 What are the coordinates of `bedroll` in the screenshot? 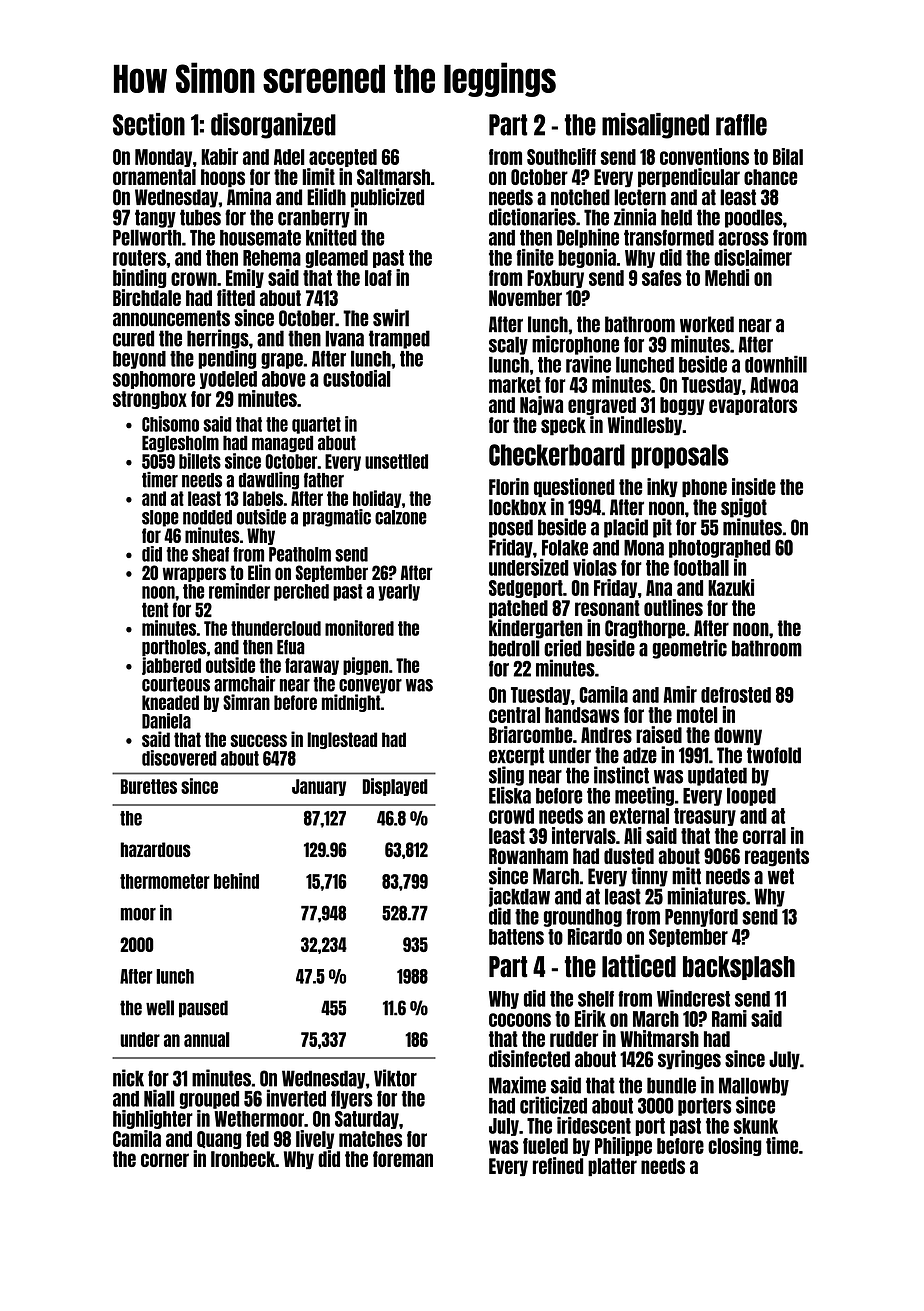 It's located at (514, 648).
